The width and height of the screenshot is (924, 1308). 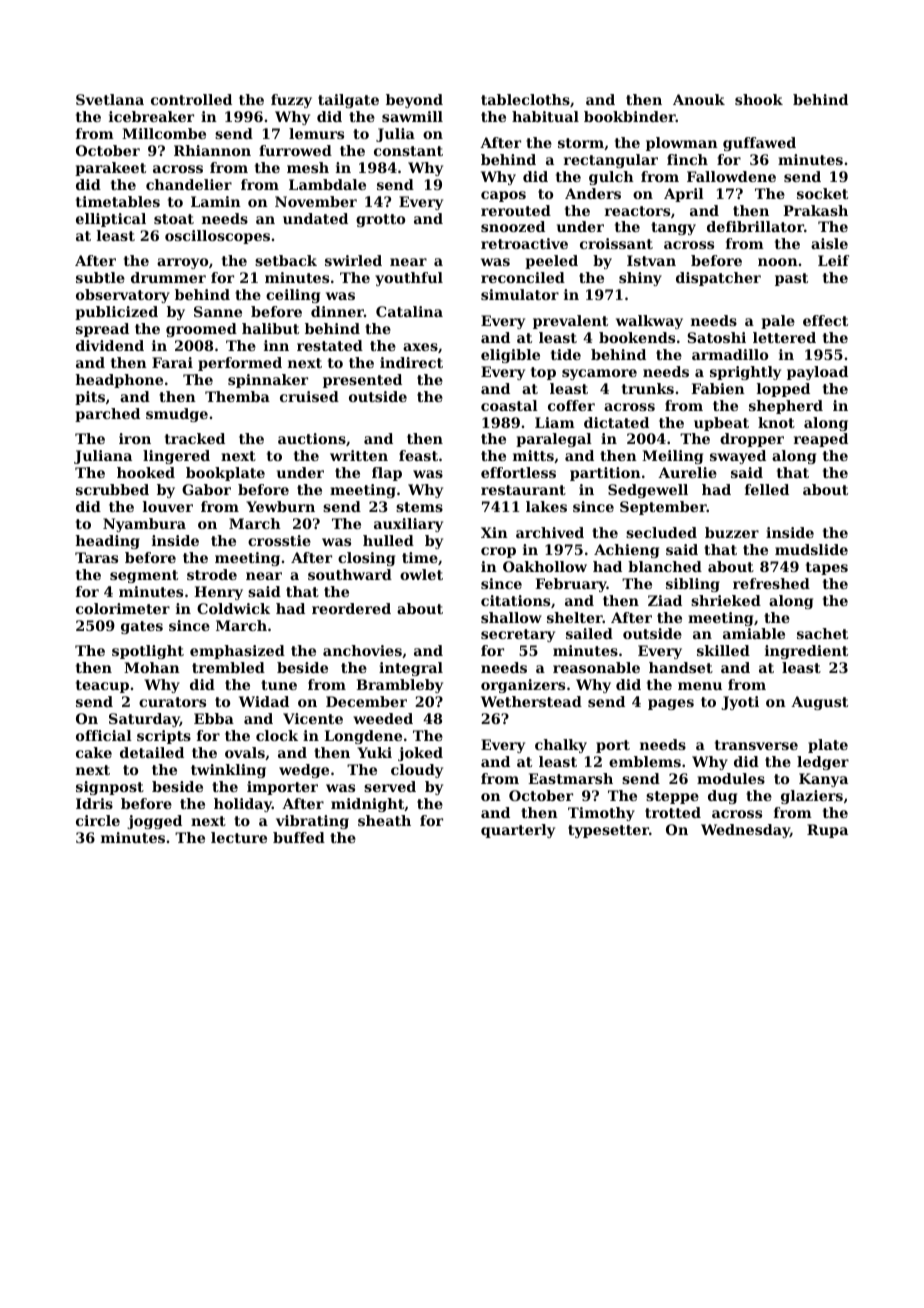 I want to click on parakeet, so click(x=110, y=169).
